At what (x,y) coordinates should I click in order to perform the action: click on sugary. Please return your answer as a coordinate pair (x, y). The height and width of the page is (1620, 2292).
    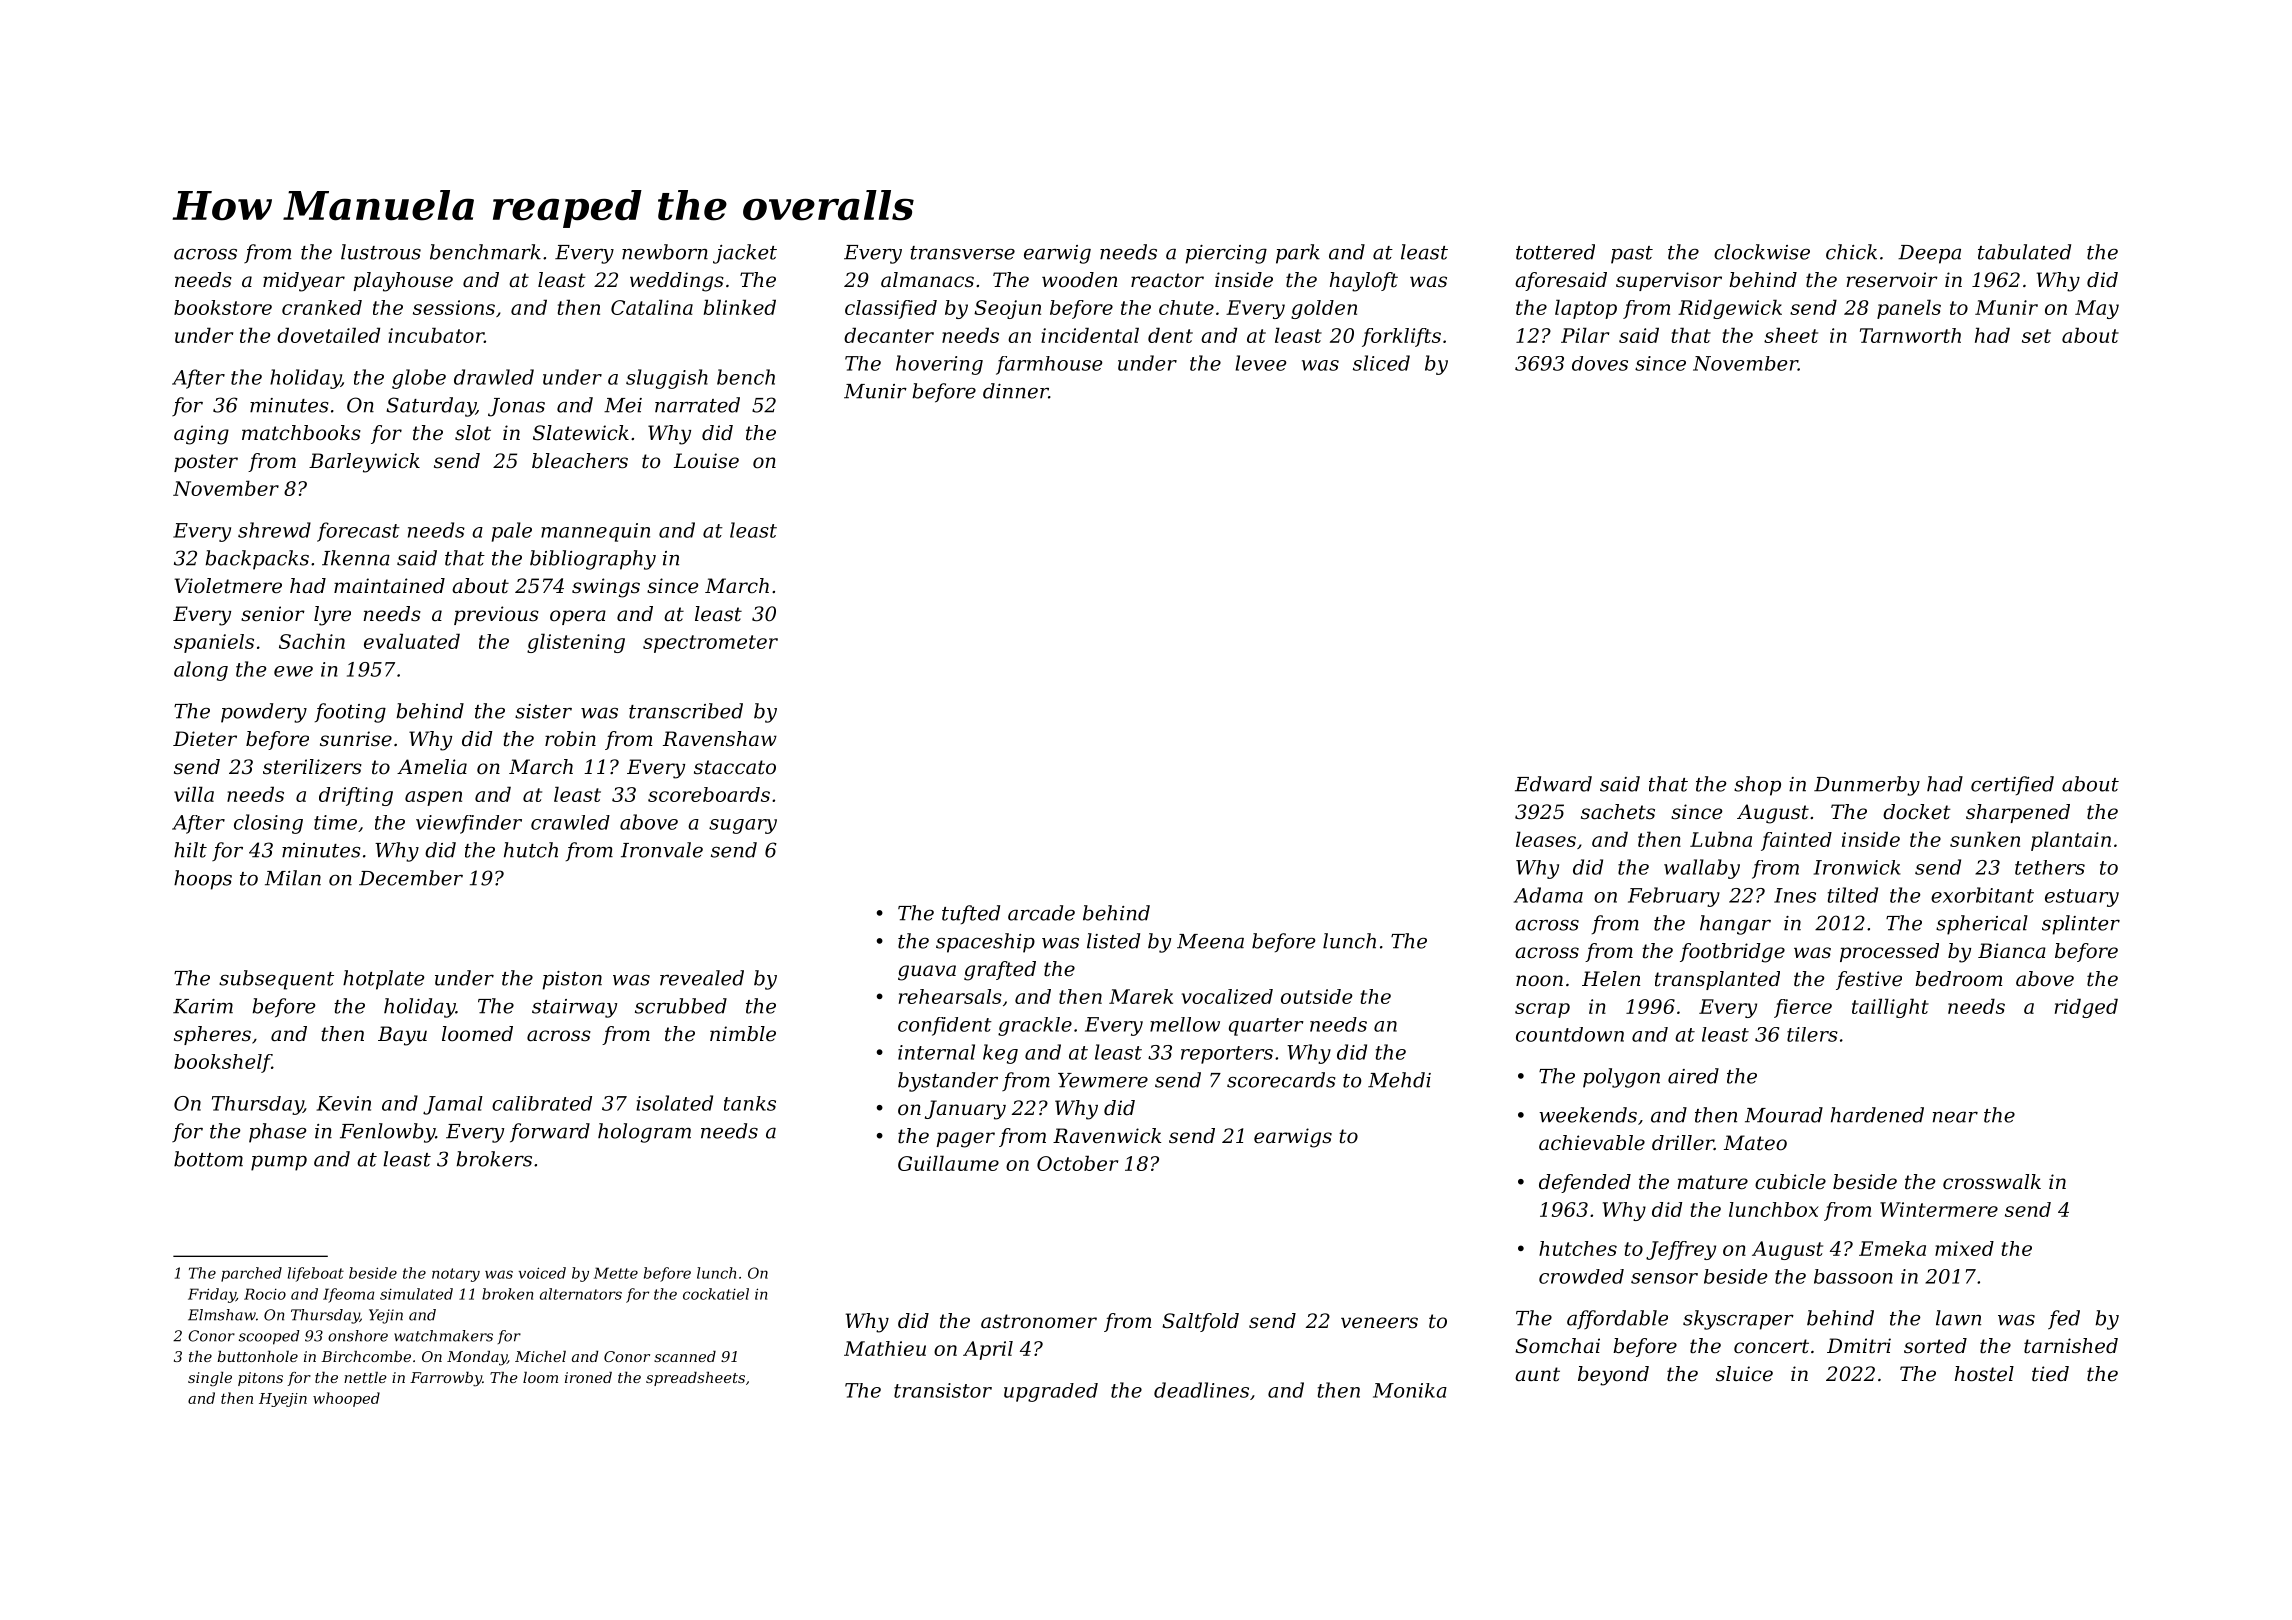
    Looking at the image, I should click on (743, 826).
